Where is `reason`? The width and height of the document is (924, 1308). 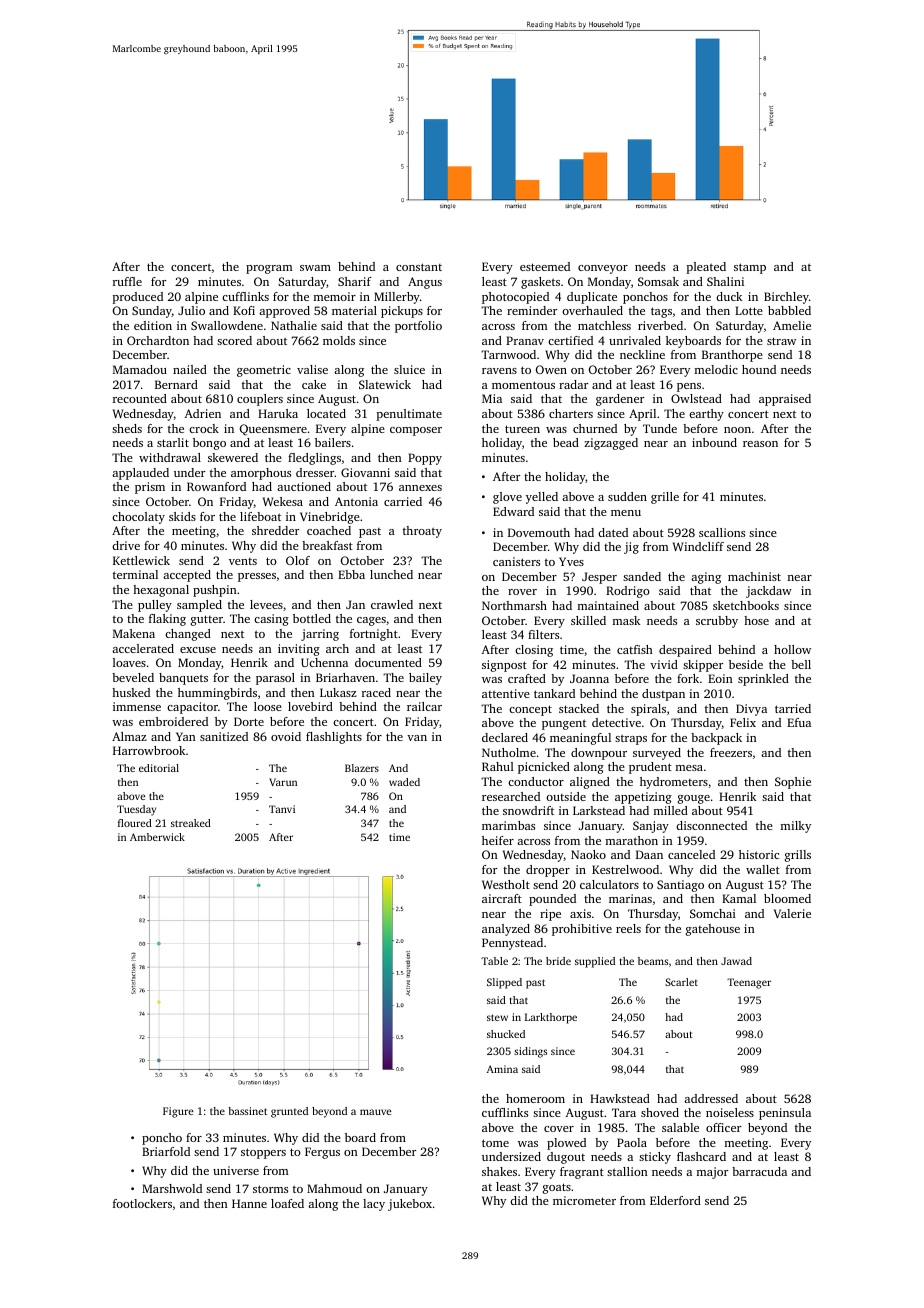 reason is located at coordinates (760, 444).
